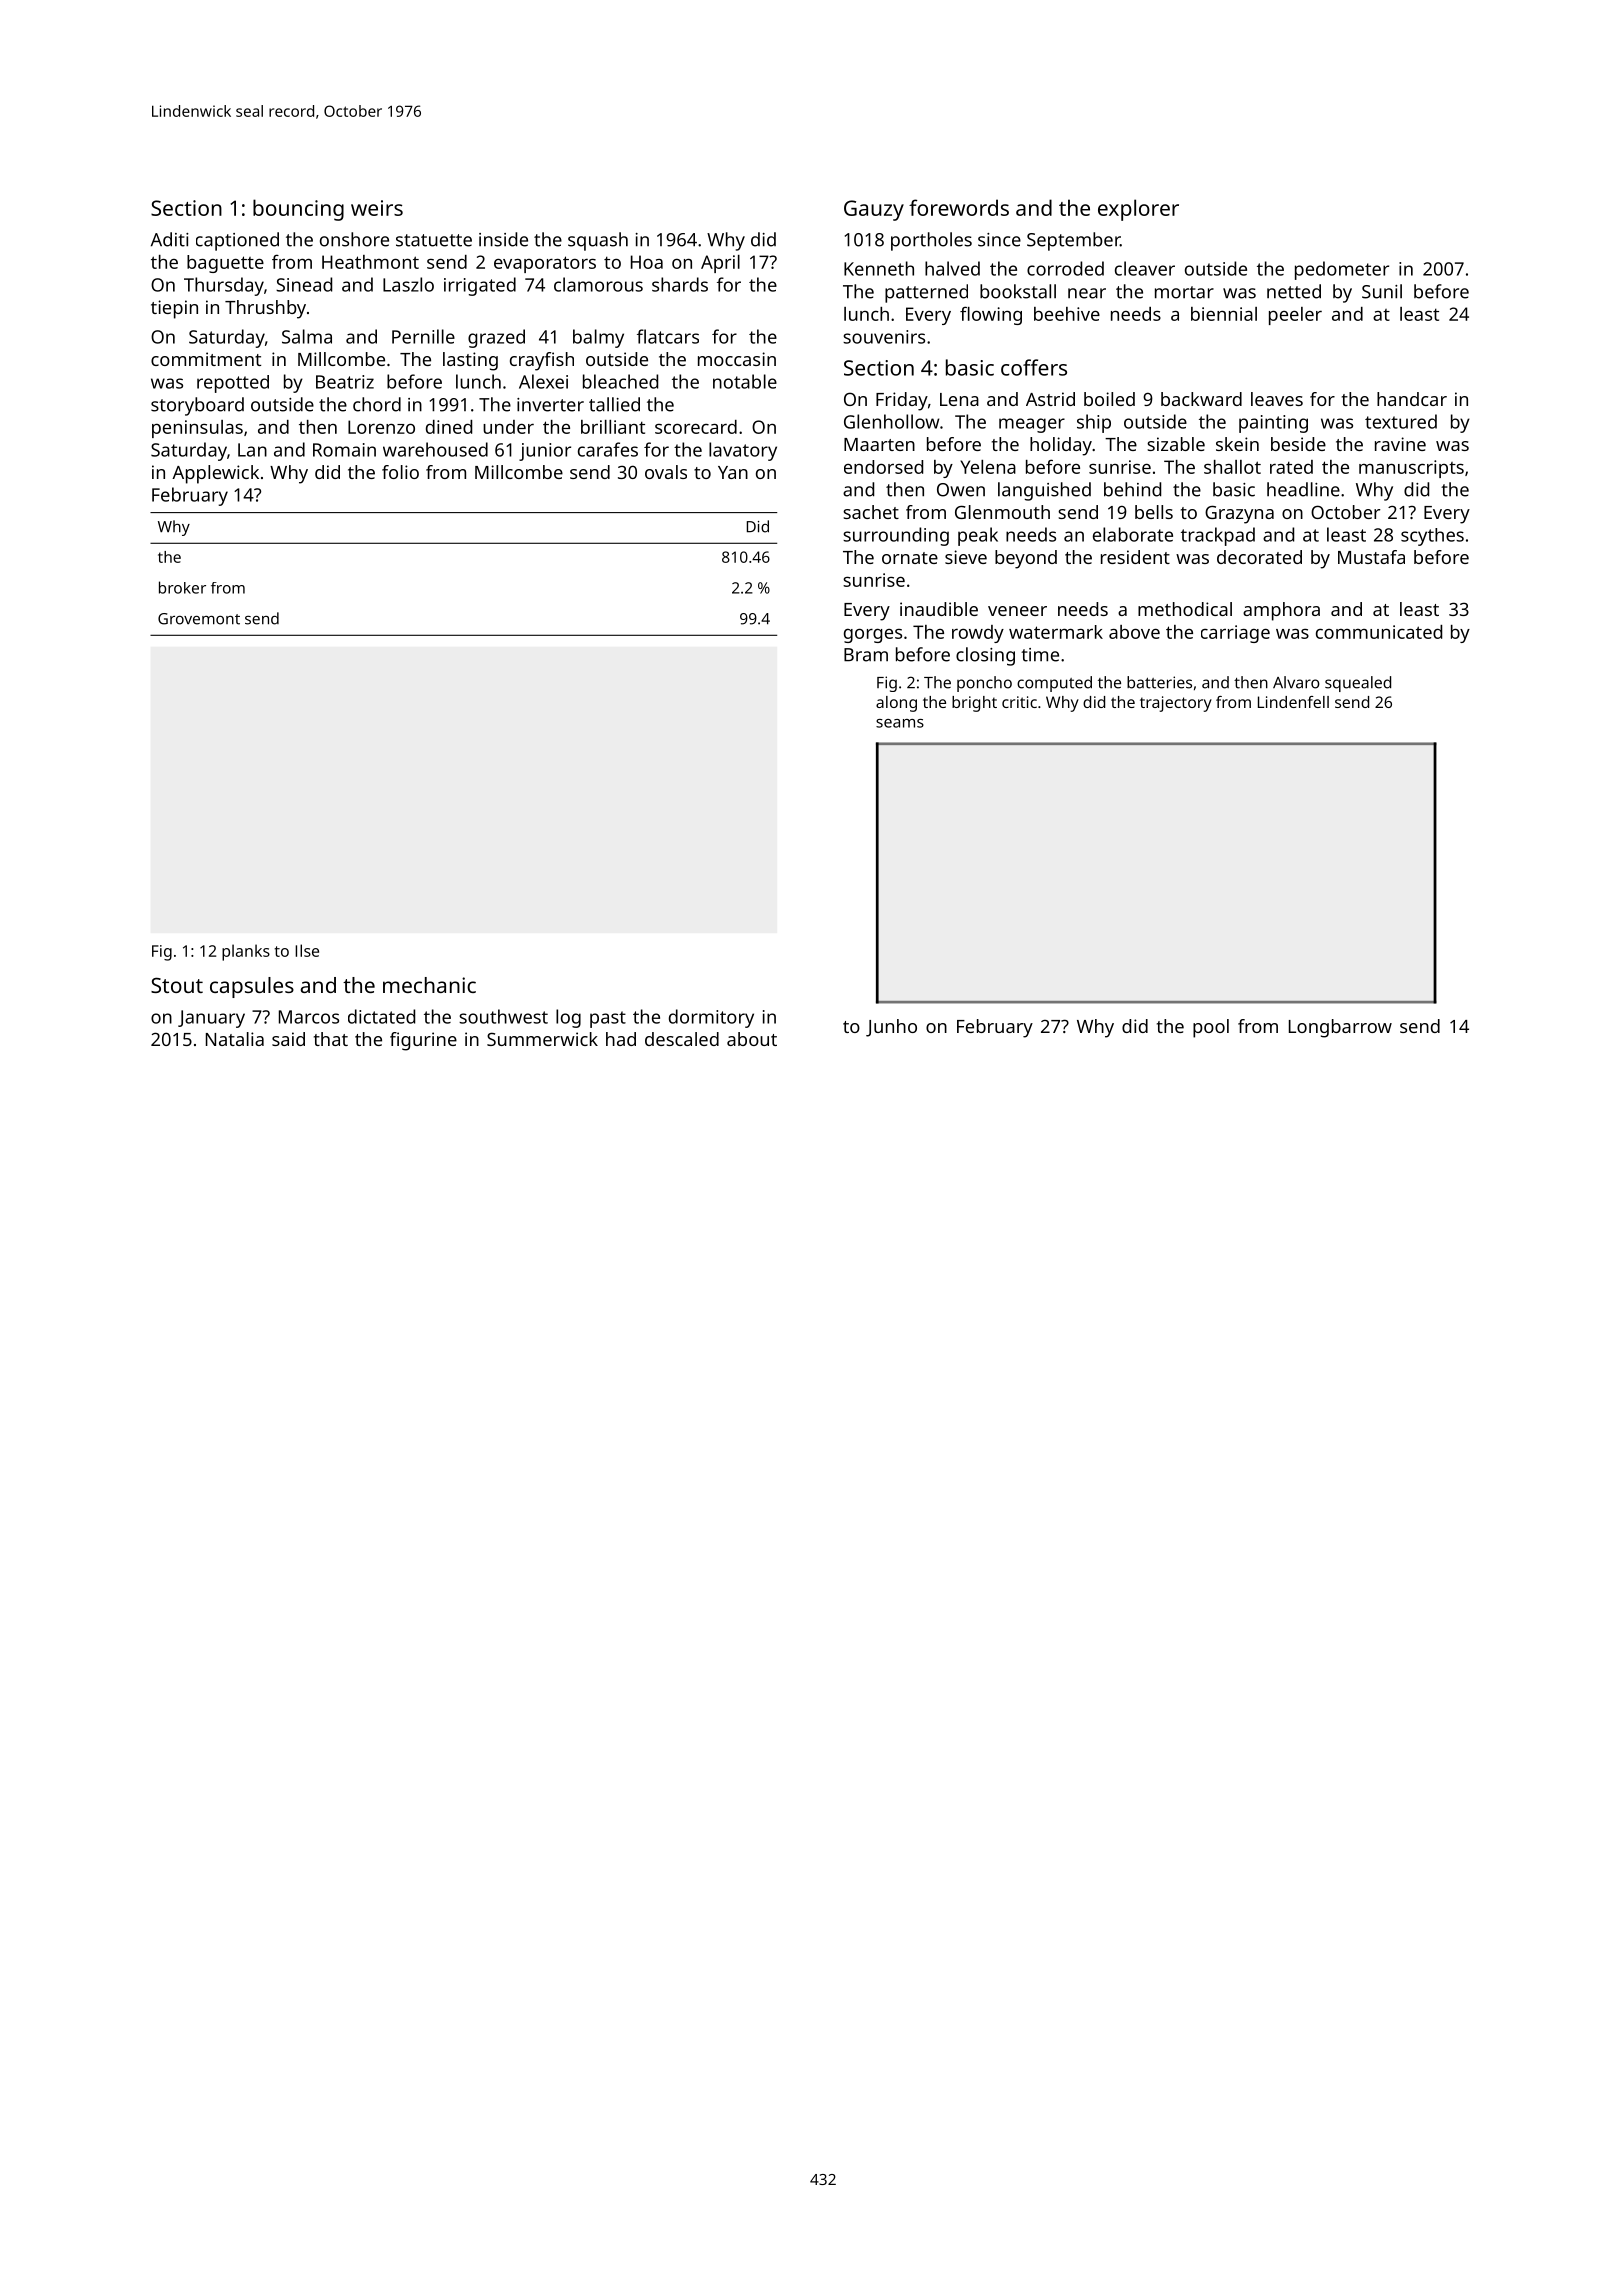  Describe the element at coordinates (1432, 537) in the image. I see `scythes` at that location.
